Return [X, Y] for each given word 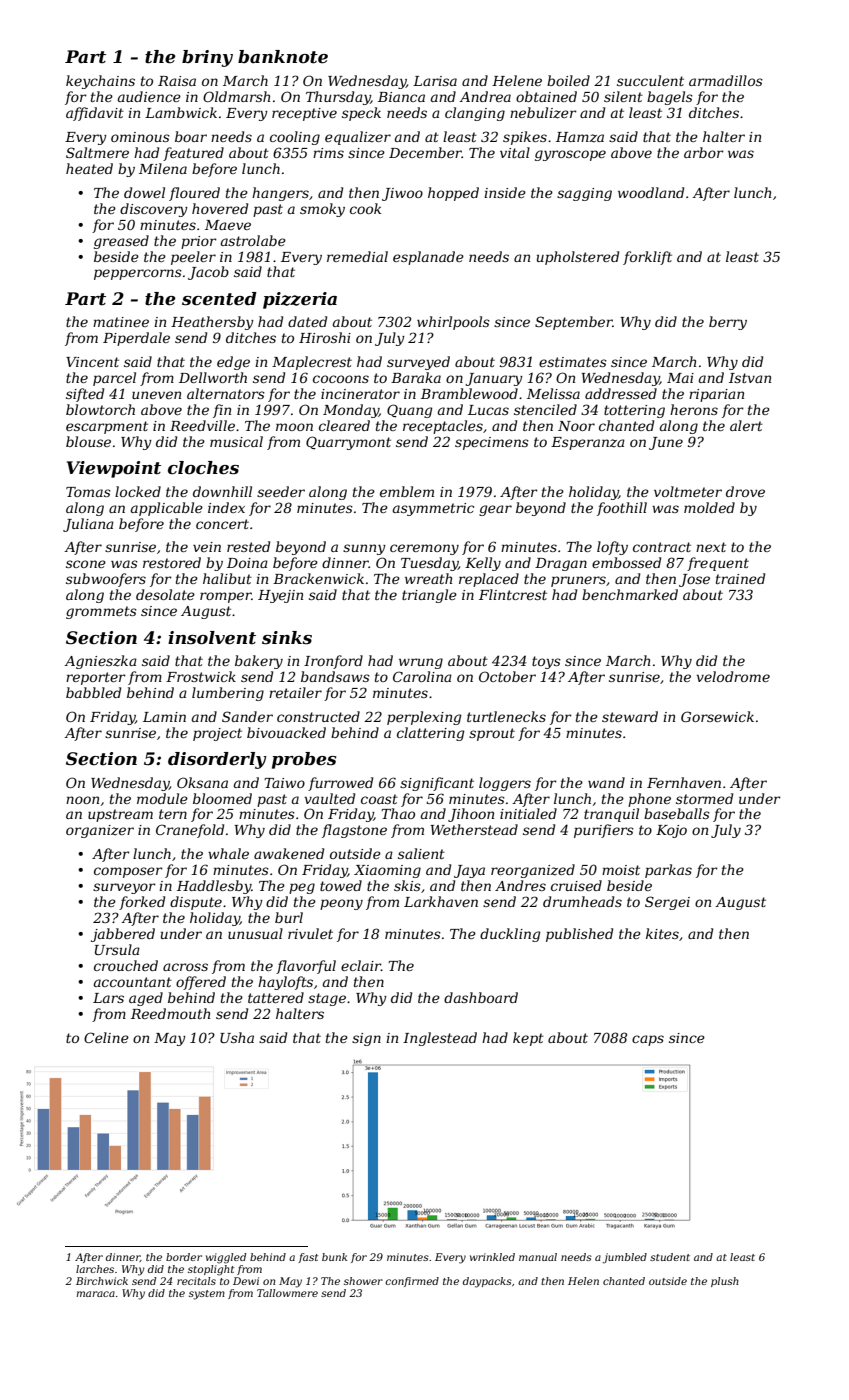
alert [746, 425]
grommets [101, 612]
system [207, 1295]
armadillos [726, 80]
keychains [100, 82]
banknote [283, 57]
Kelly [483, 564]
